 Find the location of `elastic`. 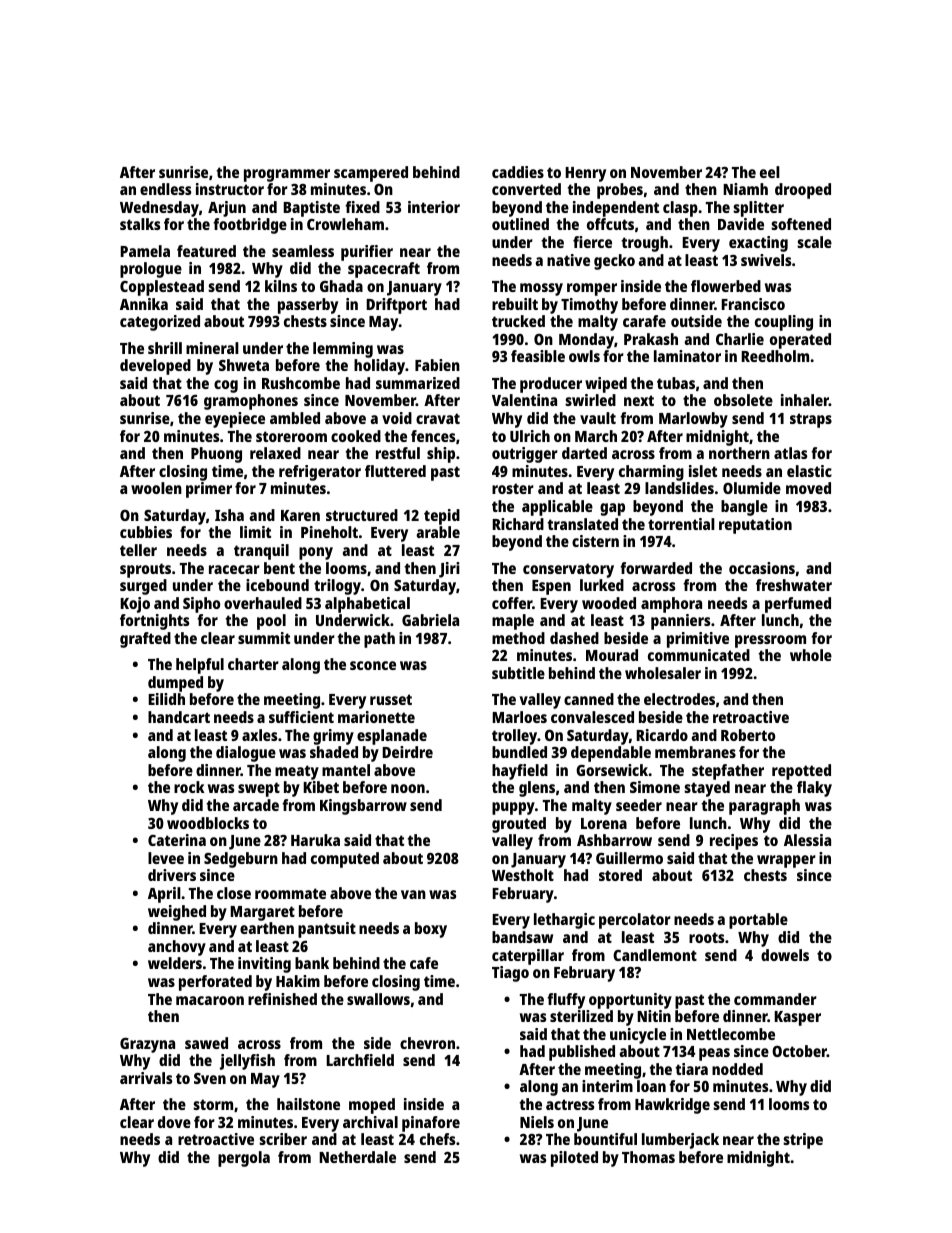

elastic is located at coordinates (809, 471).
